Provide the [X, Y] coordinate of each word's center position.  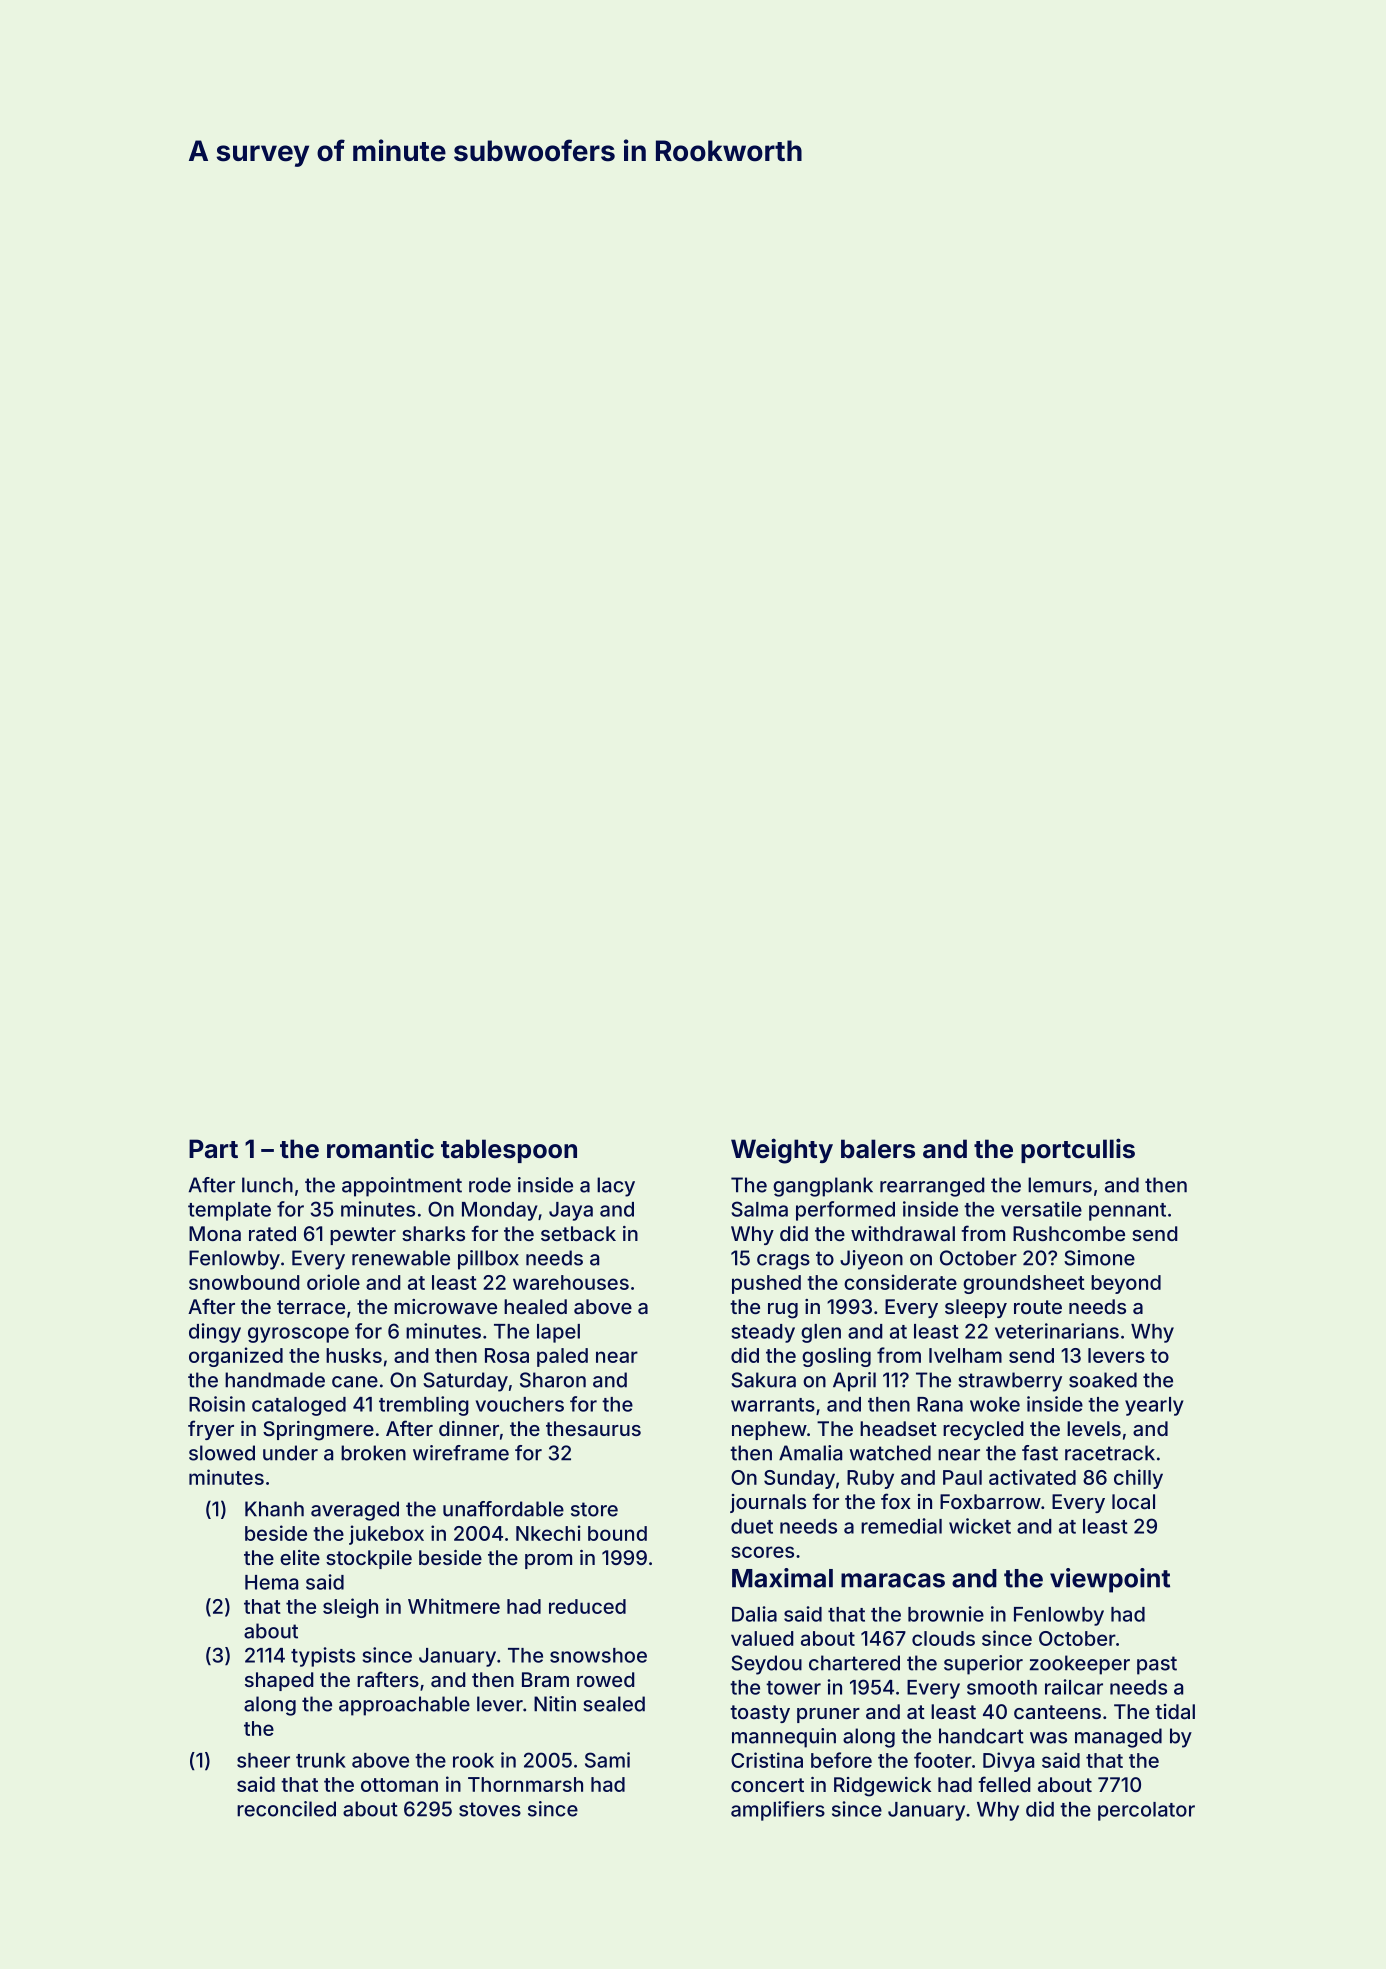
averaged [355, 1511]
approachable [404, 1706]
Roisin [217, 1404]
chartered [854, 1663]
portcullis [1078, 1150]
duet [752, 1526]
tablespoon [509, 1151]
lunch [267, 1185]
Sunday [799, 1479]
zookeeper [1079, 1665]
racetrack [1110, 1453]
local [1133, 1501]
